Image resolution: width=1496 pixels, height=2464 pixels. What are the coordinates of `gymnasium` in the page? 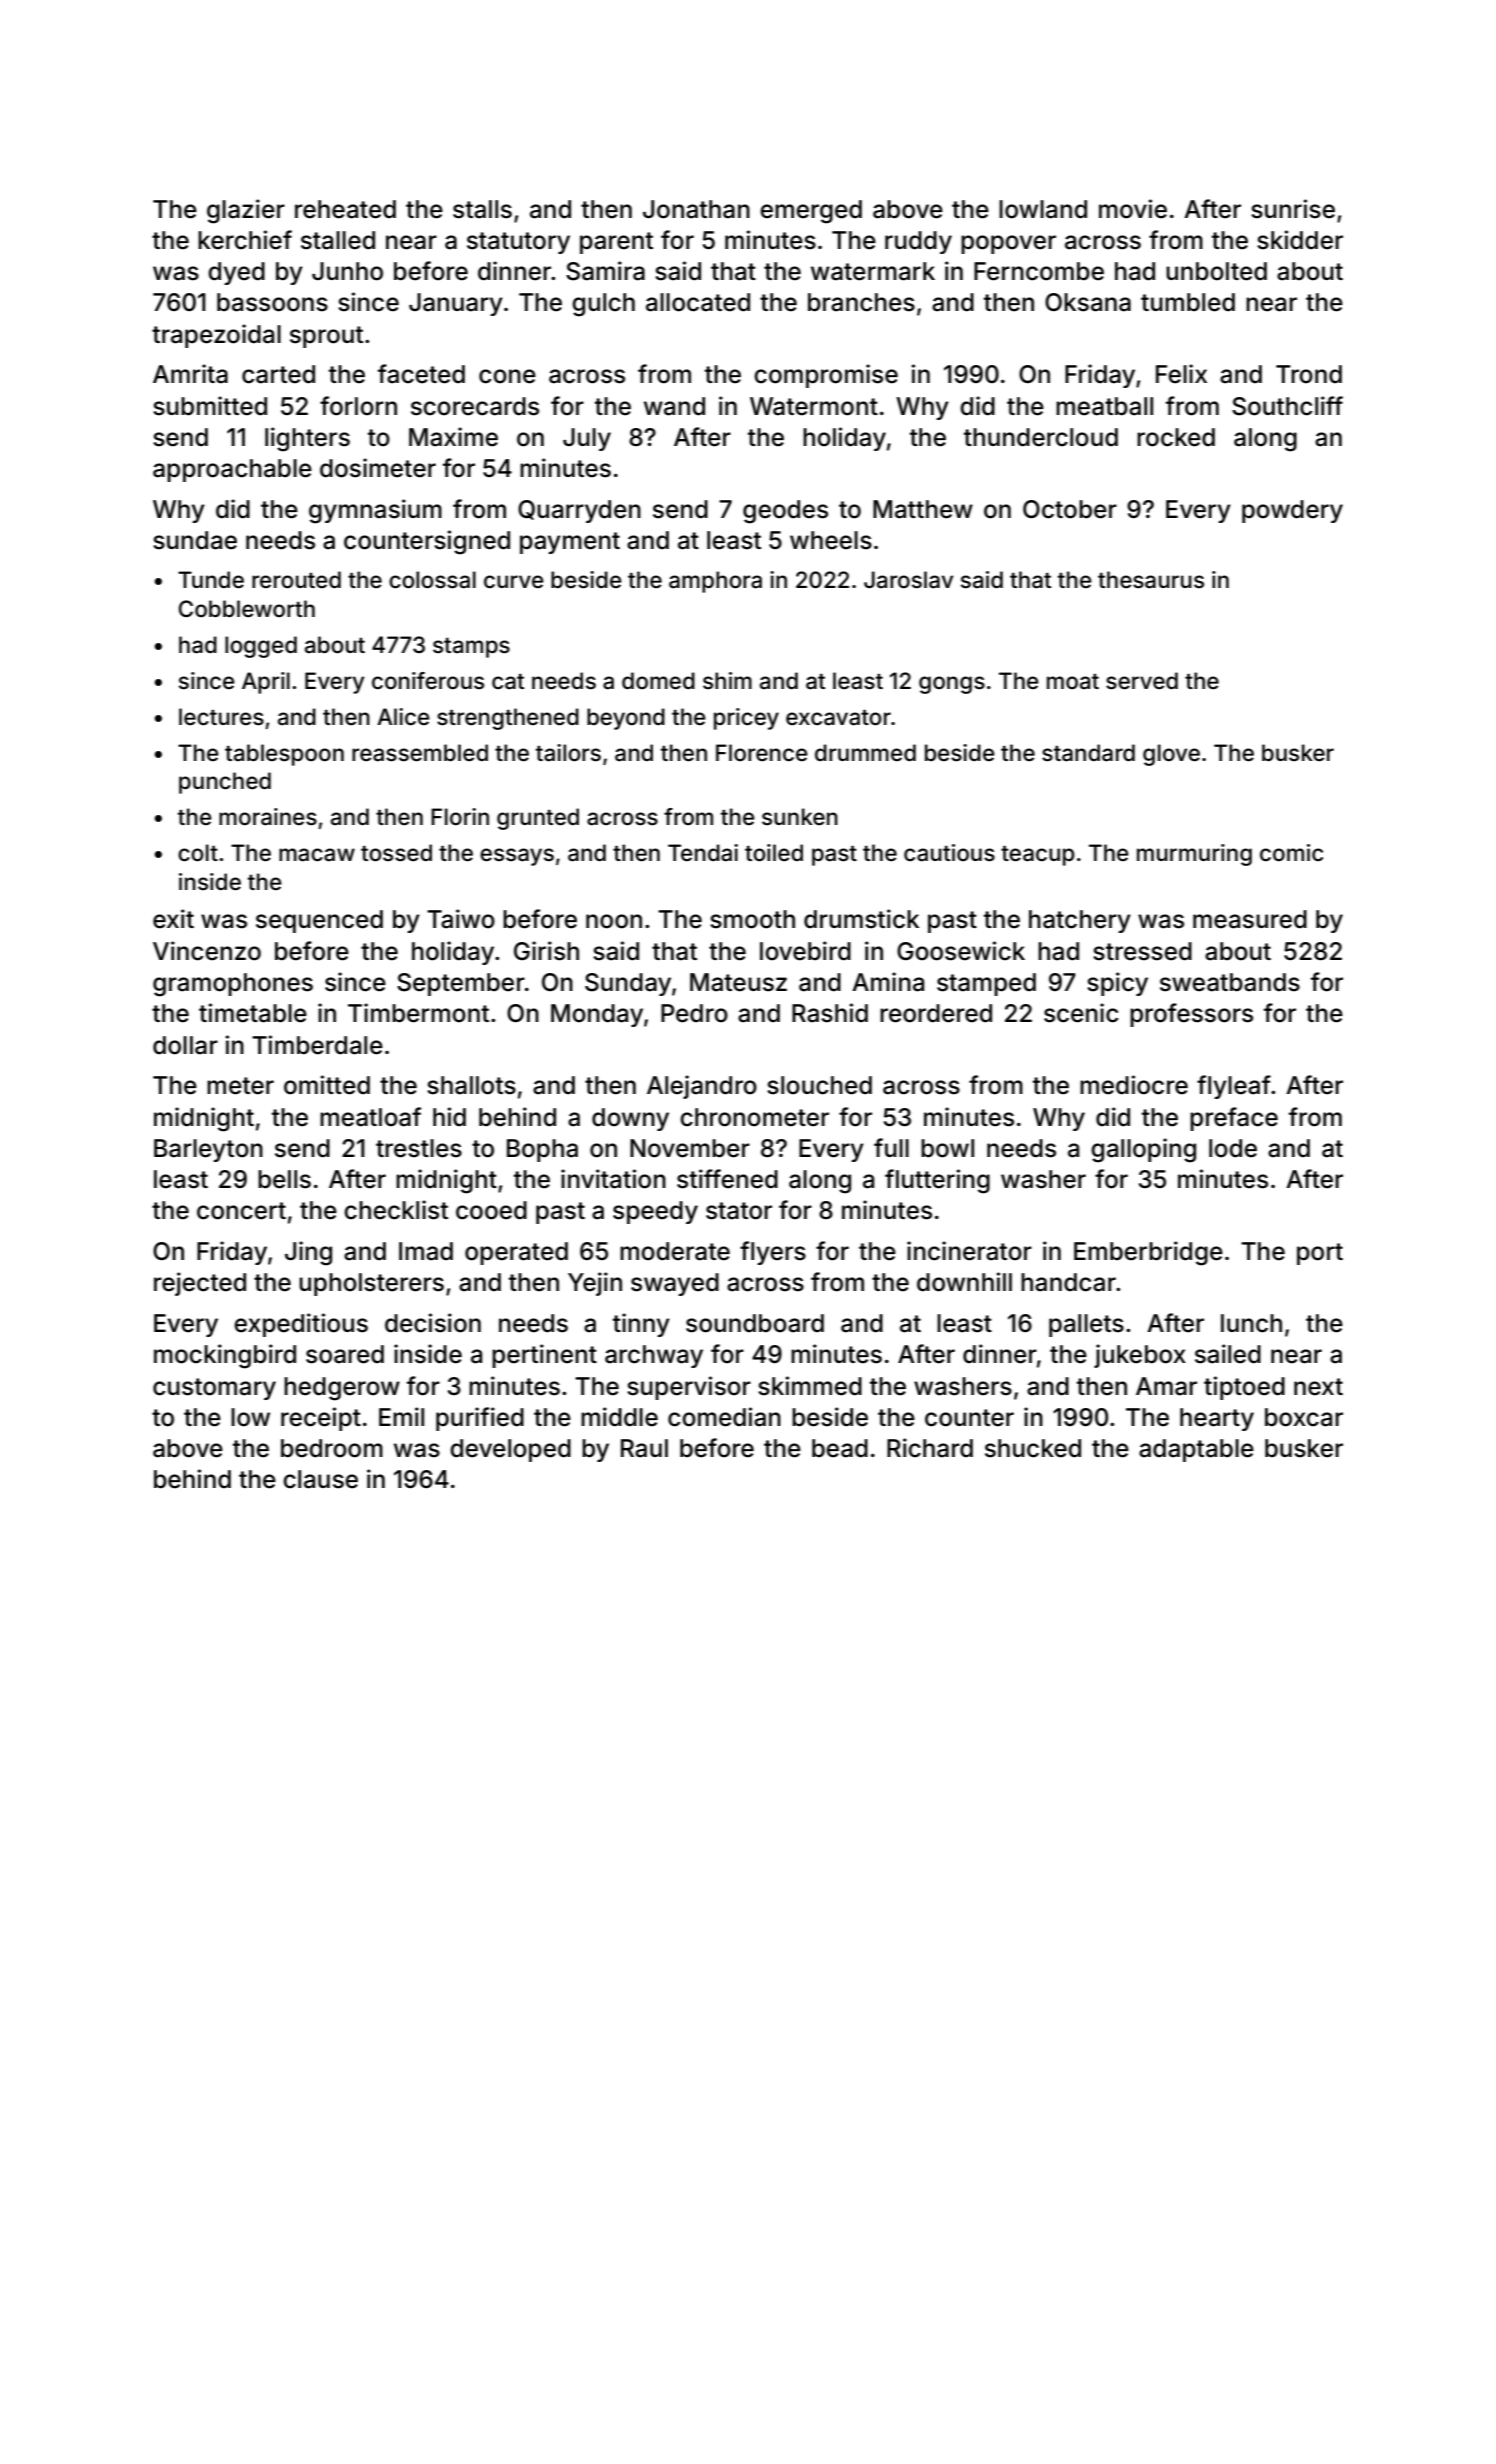 It's located at (375, 511).
